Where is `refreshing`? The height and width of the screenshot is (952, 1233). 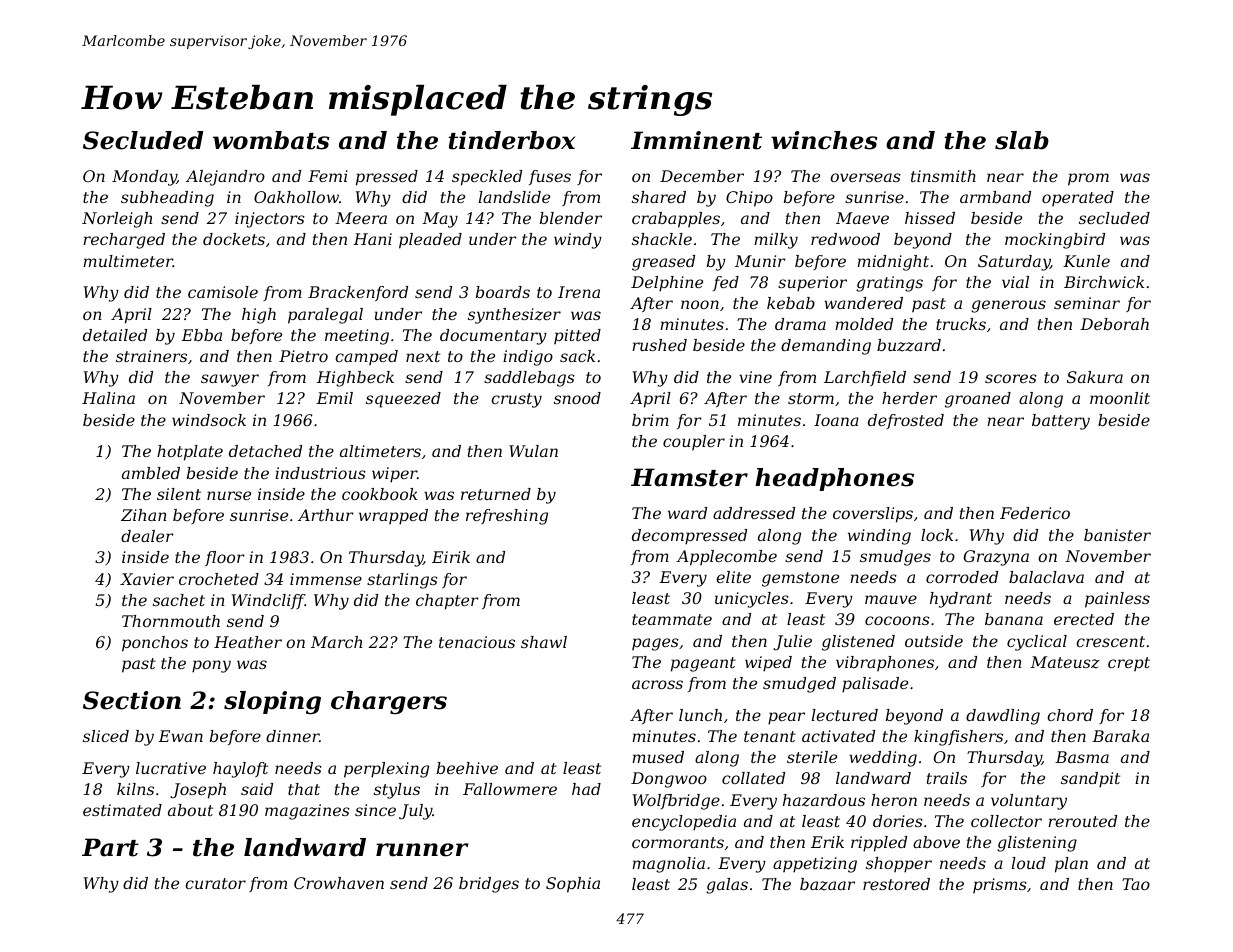 refreshing is located at coordinates (507, 517).
